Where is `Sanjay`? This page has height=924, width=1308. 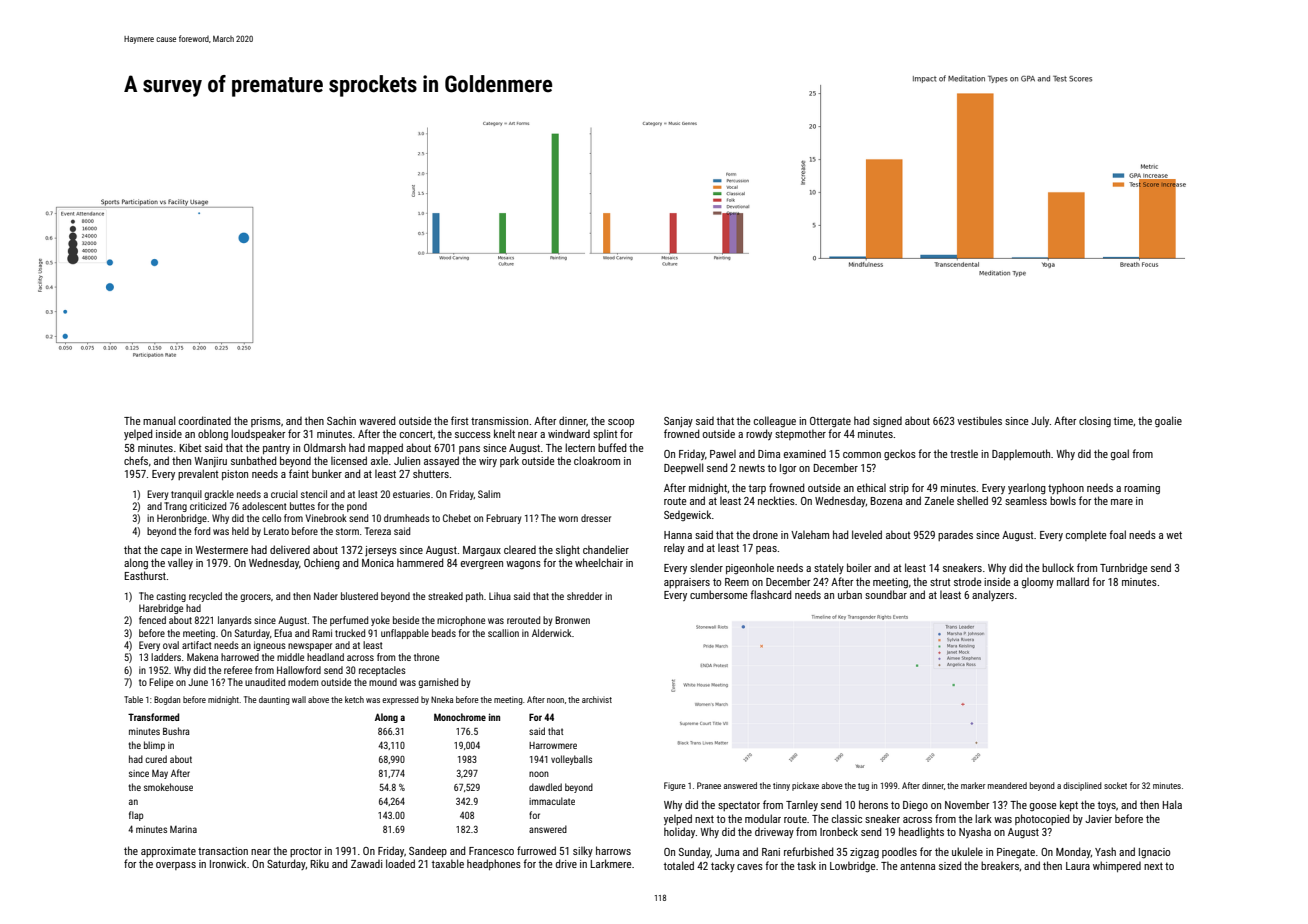 Sanjay is located at coordinates (678, 422).
